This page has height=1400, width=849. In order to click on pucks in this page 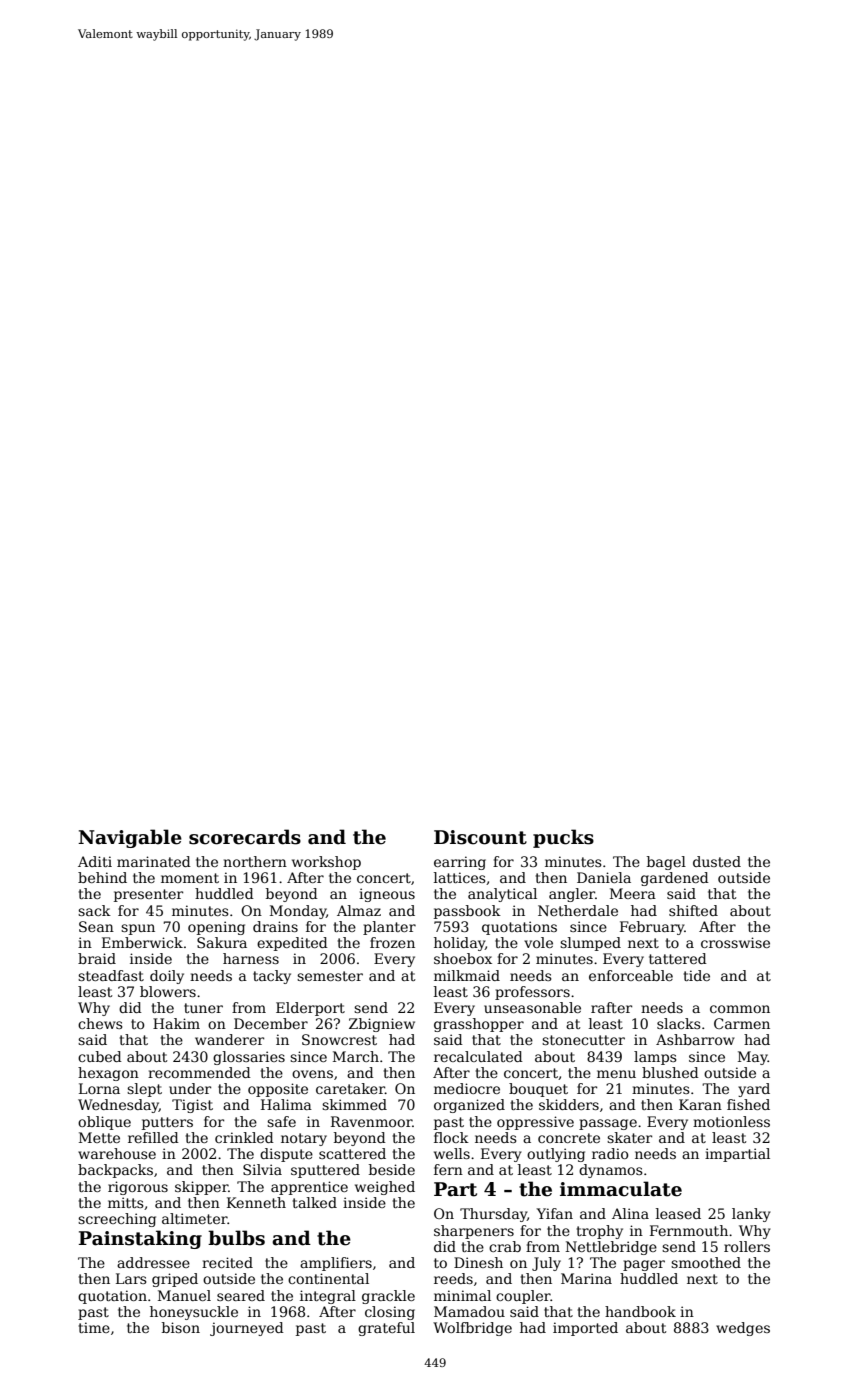, I will do `click(563, 838)`.
